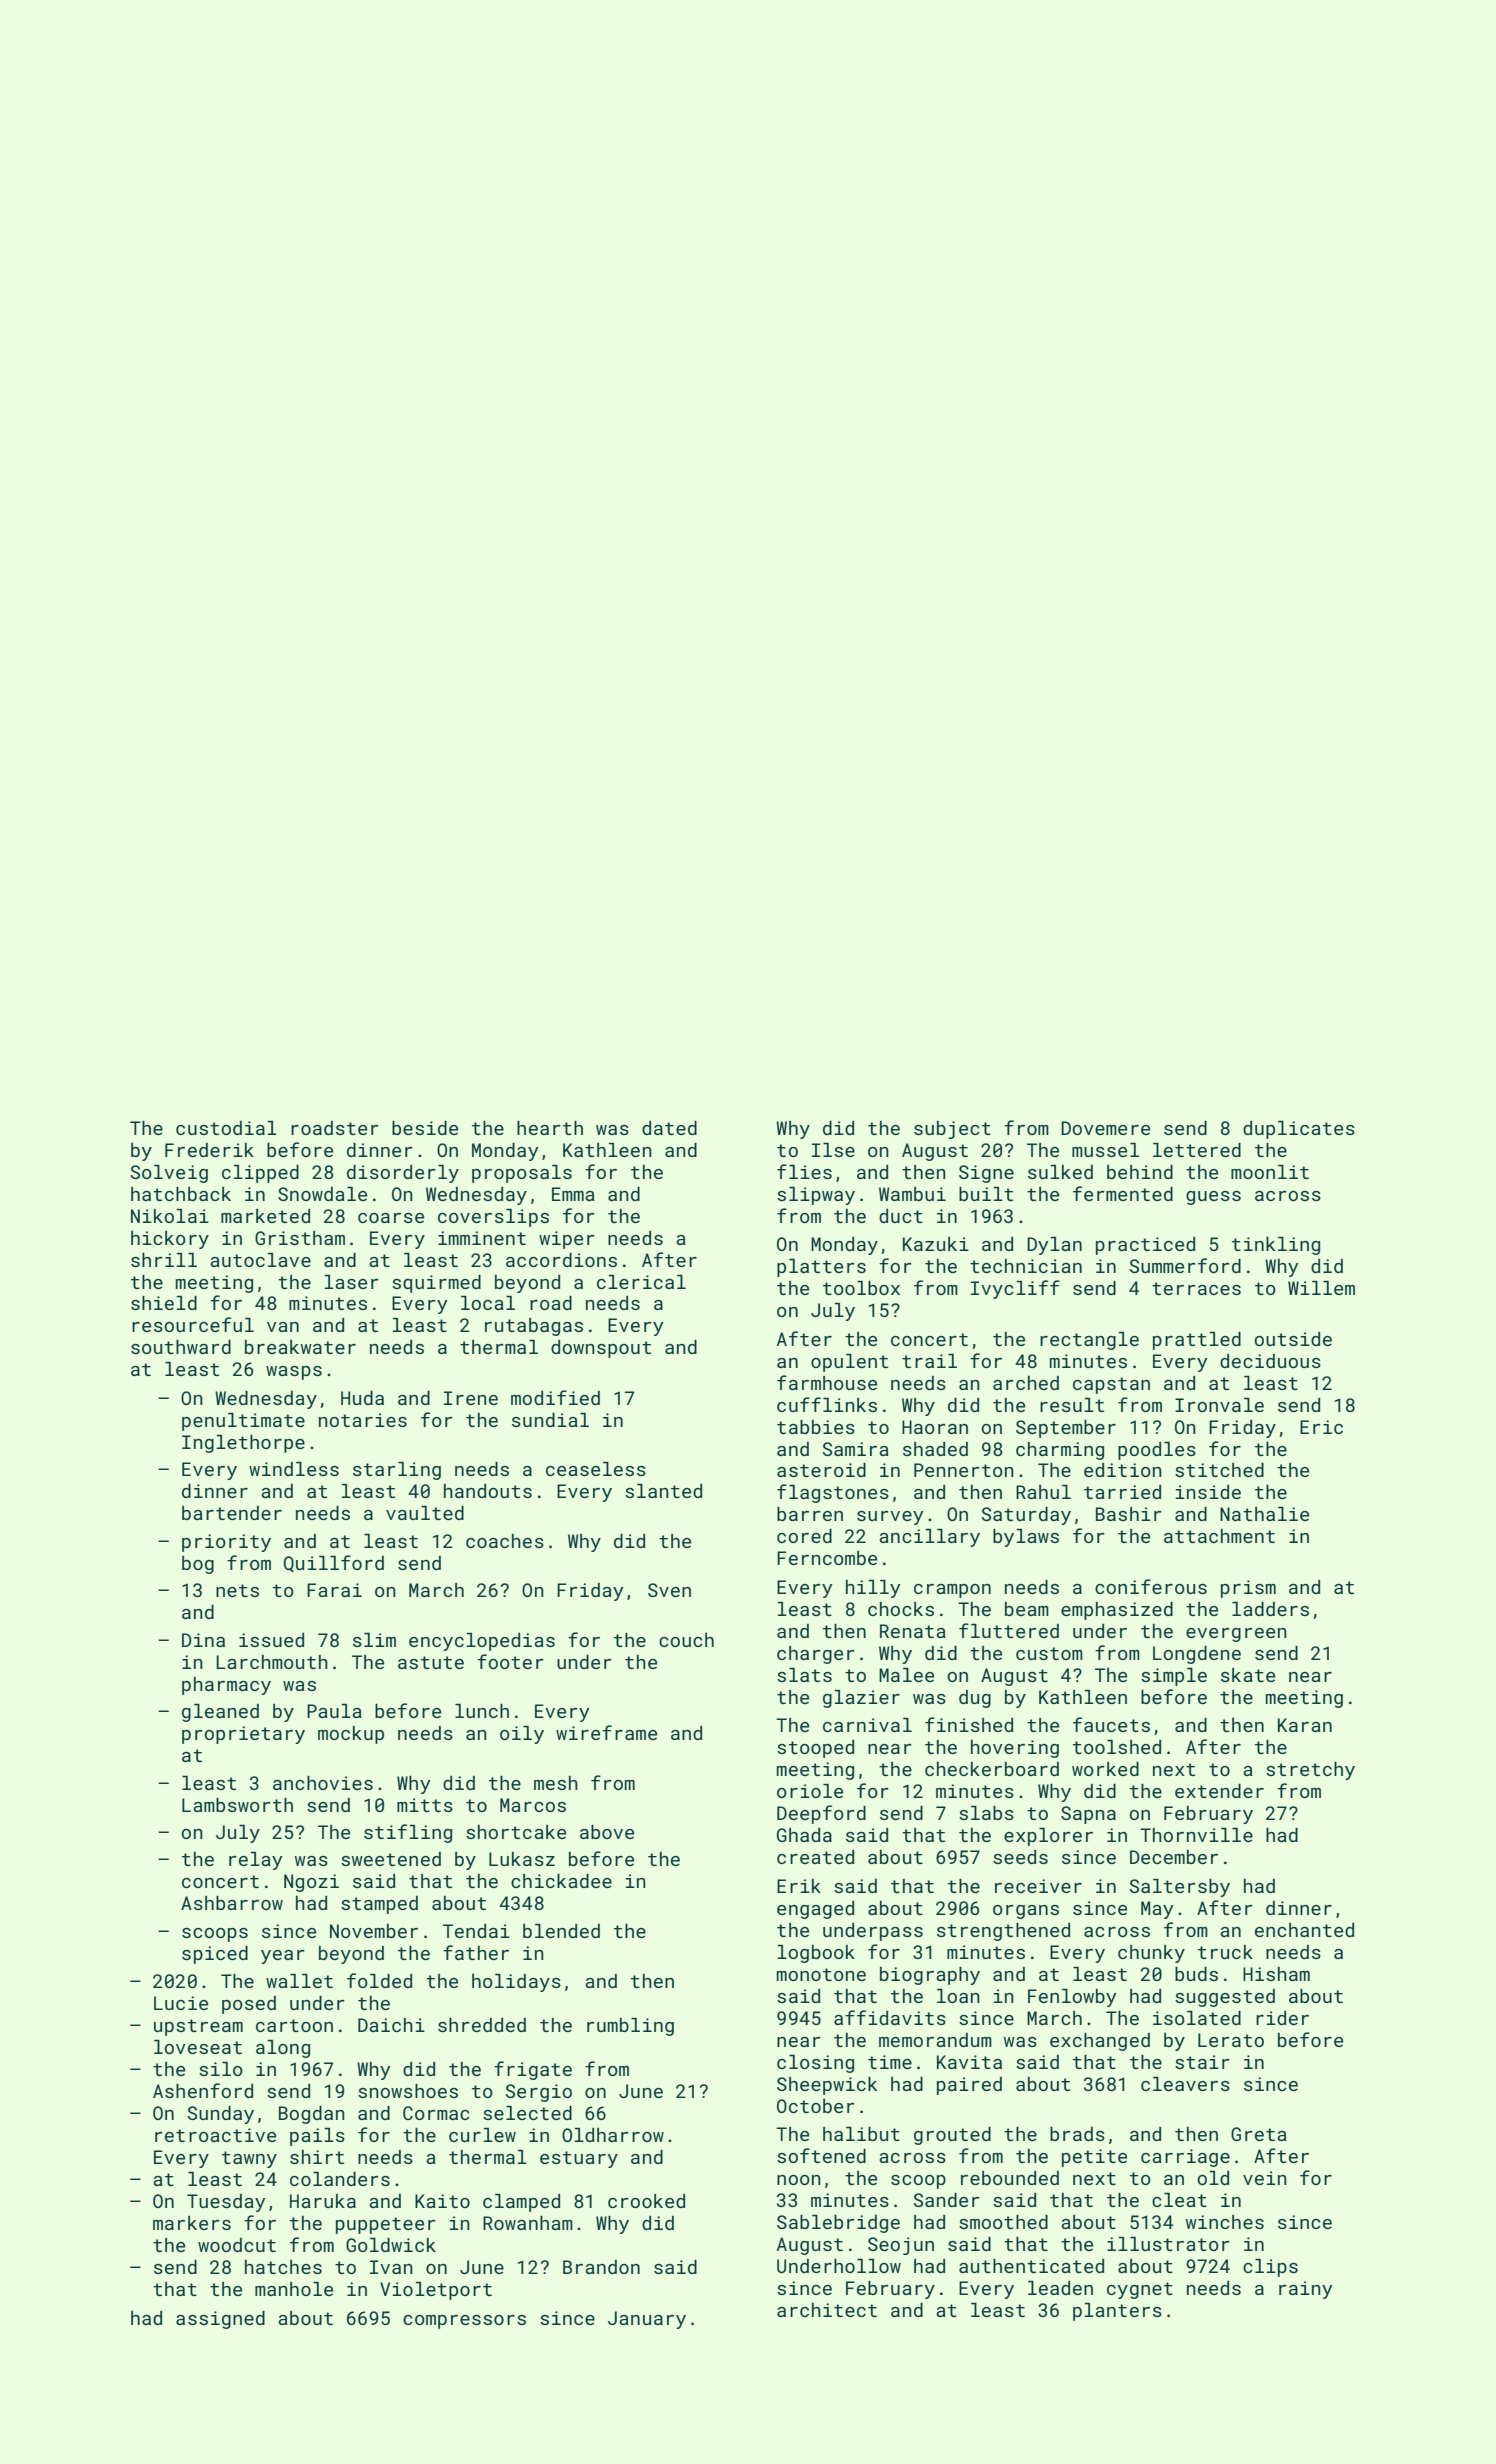 The width and height of the screenshot is (1496, 2464). Describe the element at coordinates (1293, 1339) in the screenshot. I see `outside` at that location.
